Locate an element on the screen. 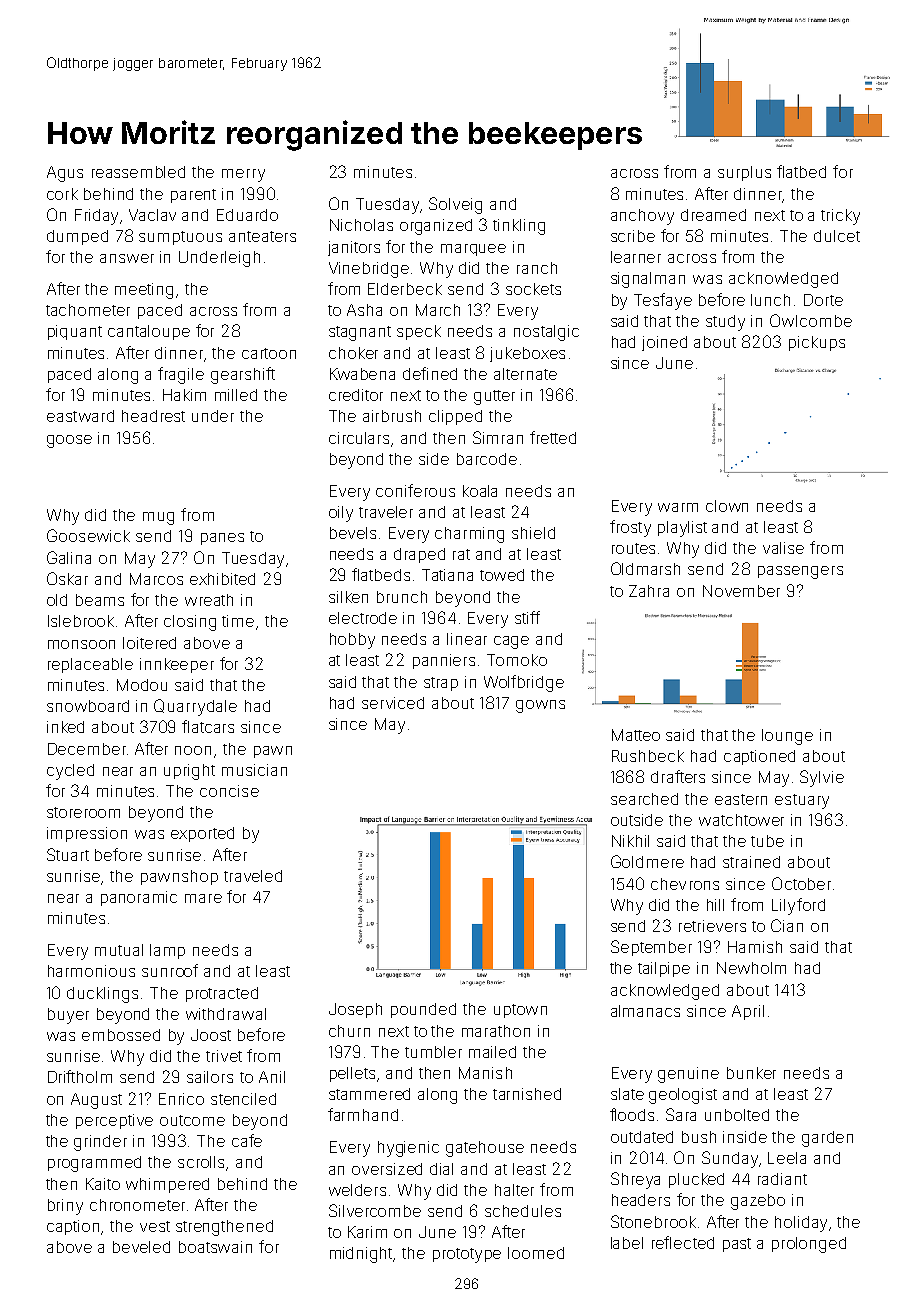 Image resolution: width=908 pixels, height=1316 pixels. serviced is located at coordinates (393, 703).
